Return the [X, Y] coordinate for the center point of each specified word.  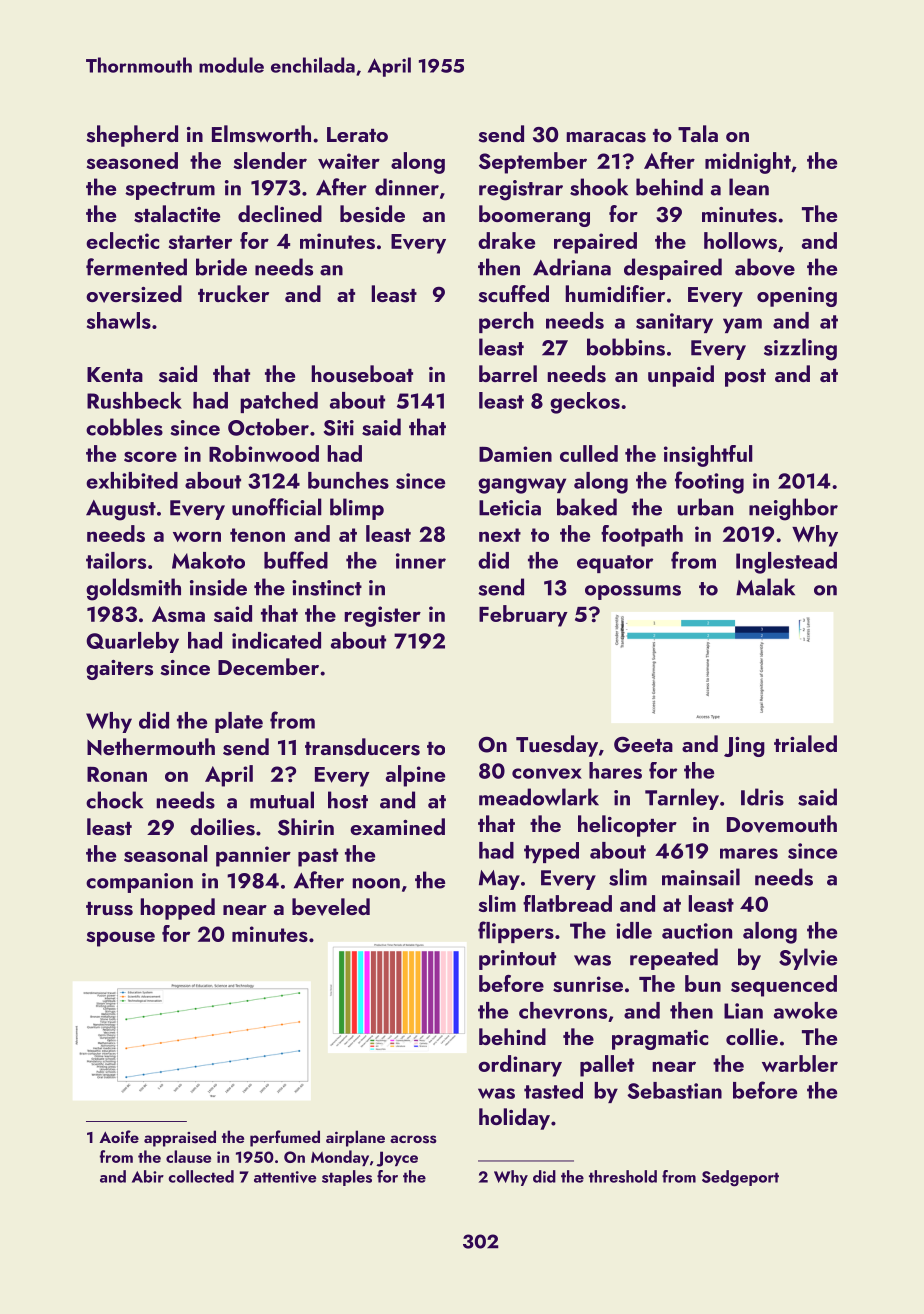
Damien [515, 454]
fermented [136, 267]
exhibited [132, 480]
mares [749, 853]
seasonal [166, 853]
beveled [331, 907]
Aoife [119, 1136]
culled [589, 453]
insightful [708, 456]
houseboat [362, 374]
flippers [516, 932]
